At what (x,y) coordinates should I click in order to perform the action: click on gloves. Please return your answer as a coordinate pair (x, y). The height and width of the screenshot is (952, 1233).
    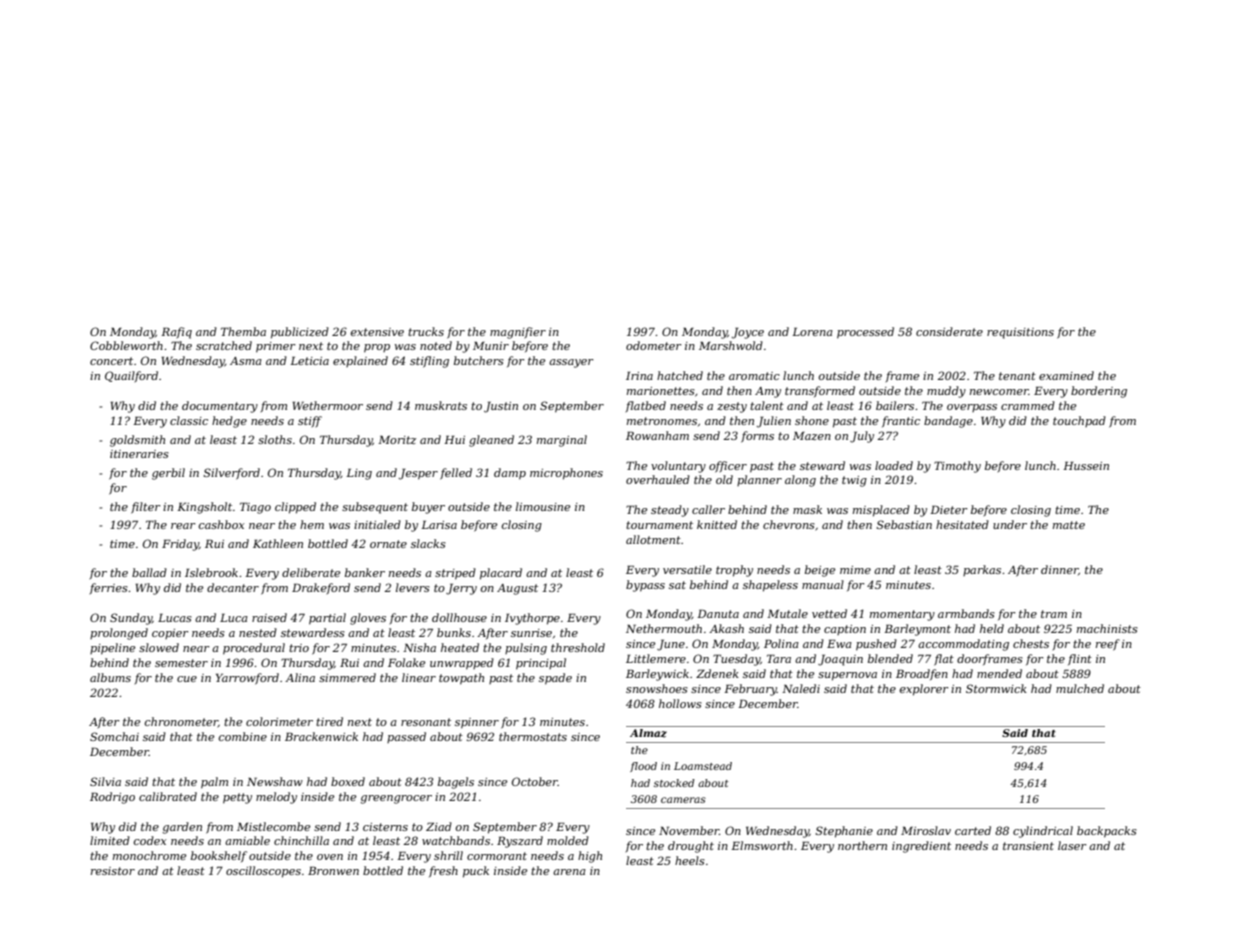
    Looking at the image, I should click on (368, 619).
